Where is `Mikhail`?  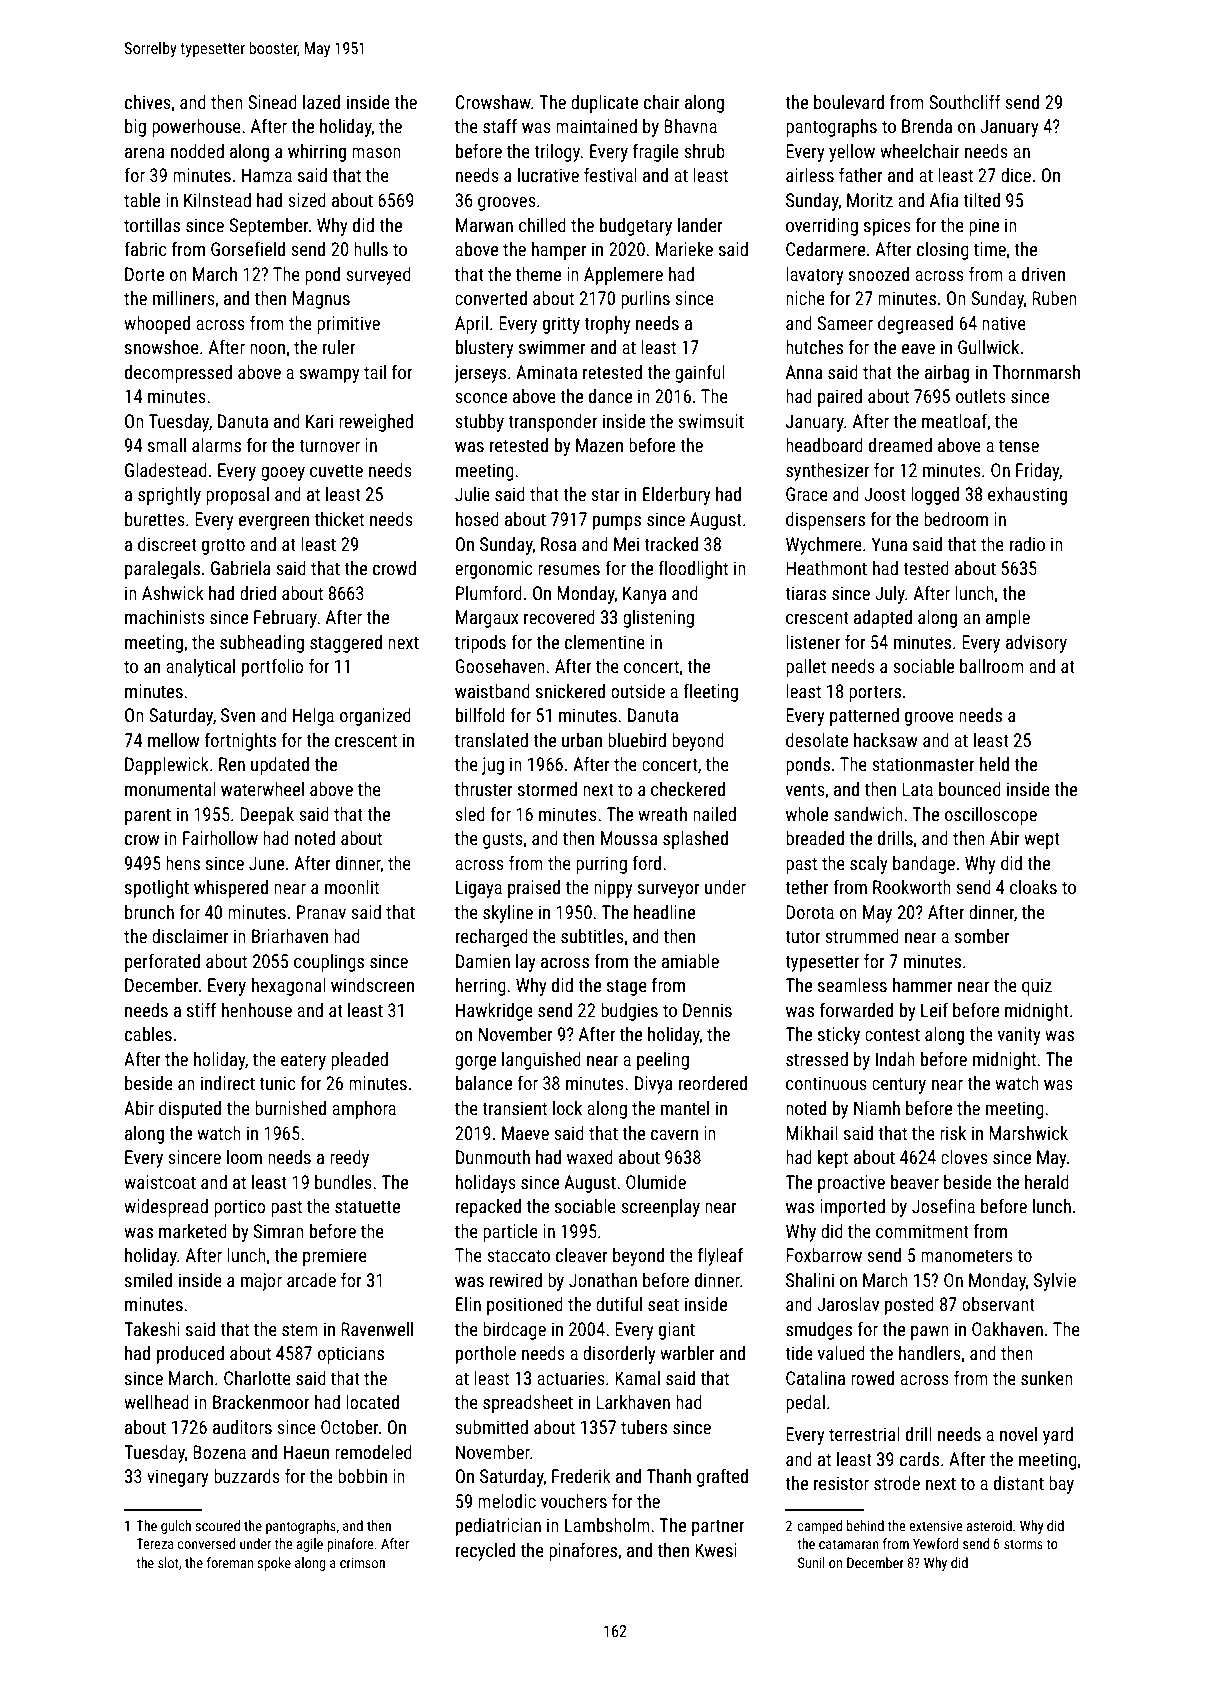 Mikhail is located at coordinates (812, 1133).
